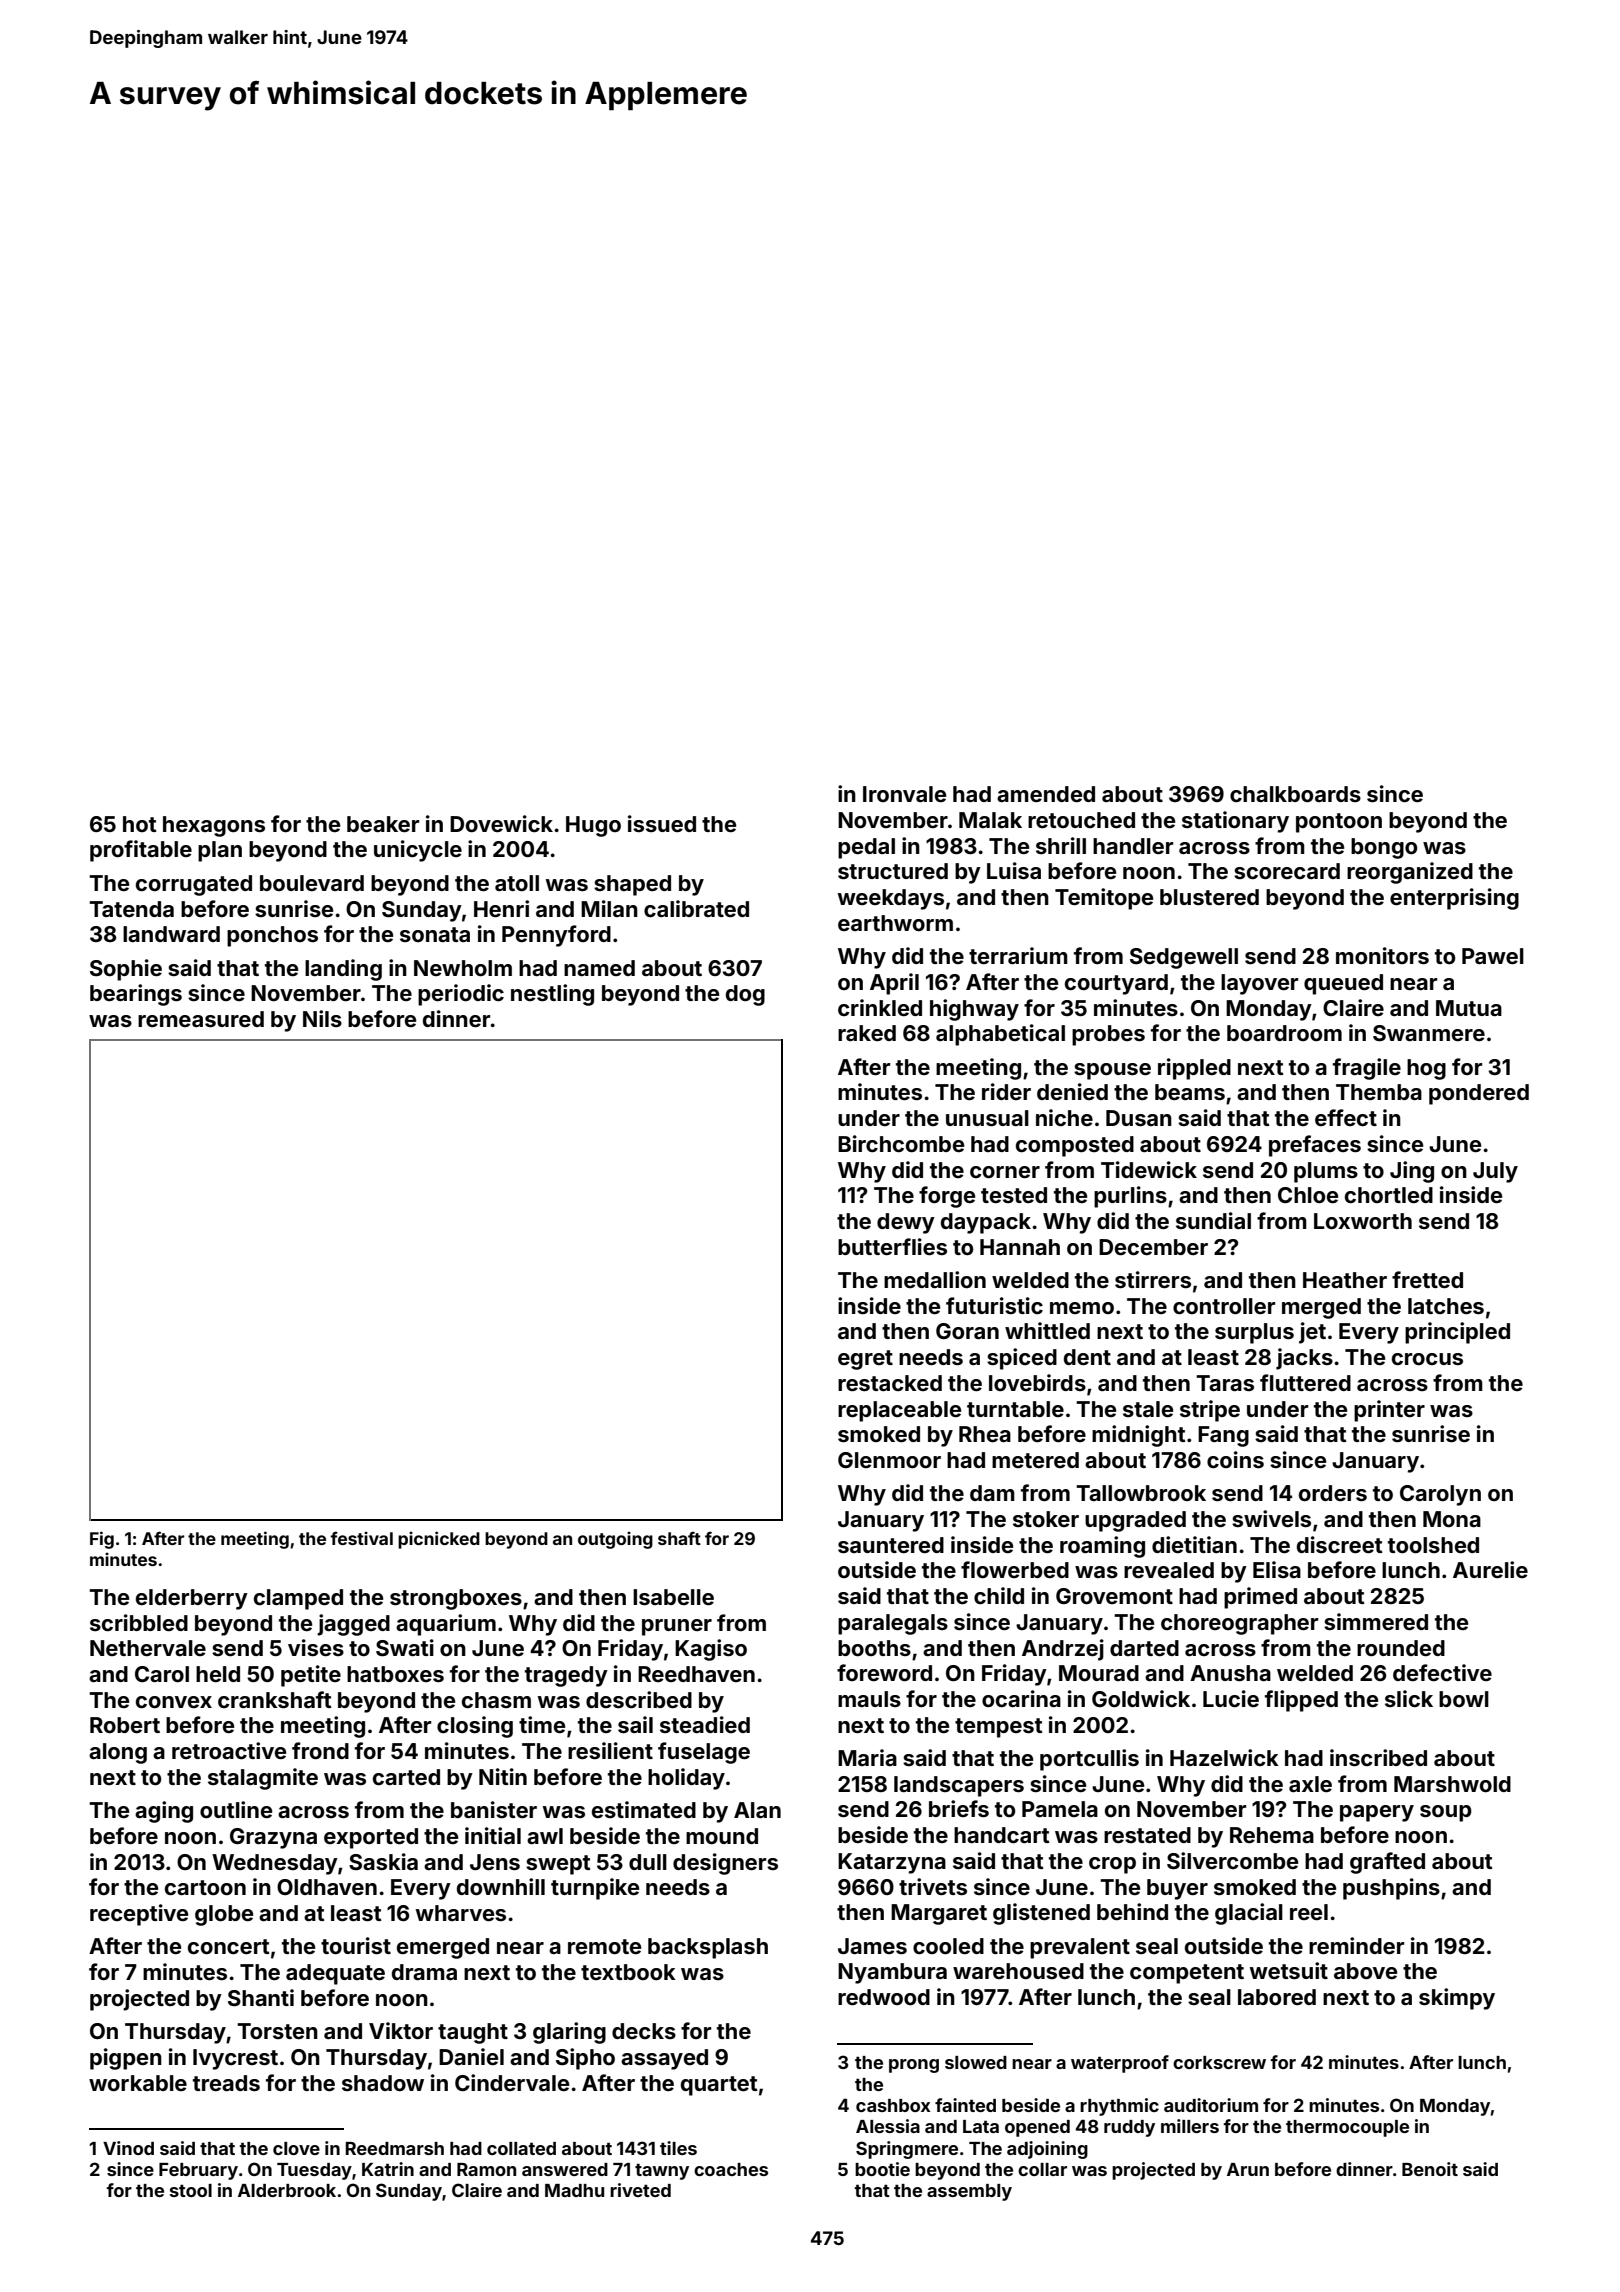 The height and width of the image is (2292, 1620). I want to click on chalkboards, so click(1295, 794).
